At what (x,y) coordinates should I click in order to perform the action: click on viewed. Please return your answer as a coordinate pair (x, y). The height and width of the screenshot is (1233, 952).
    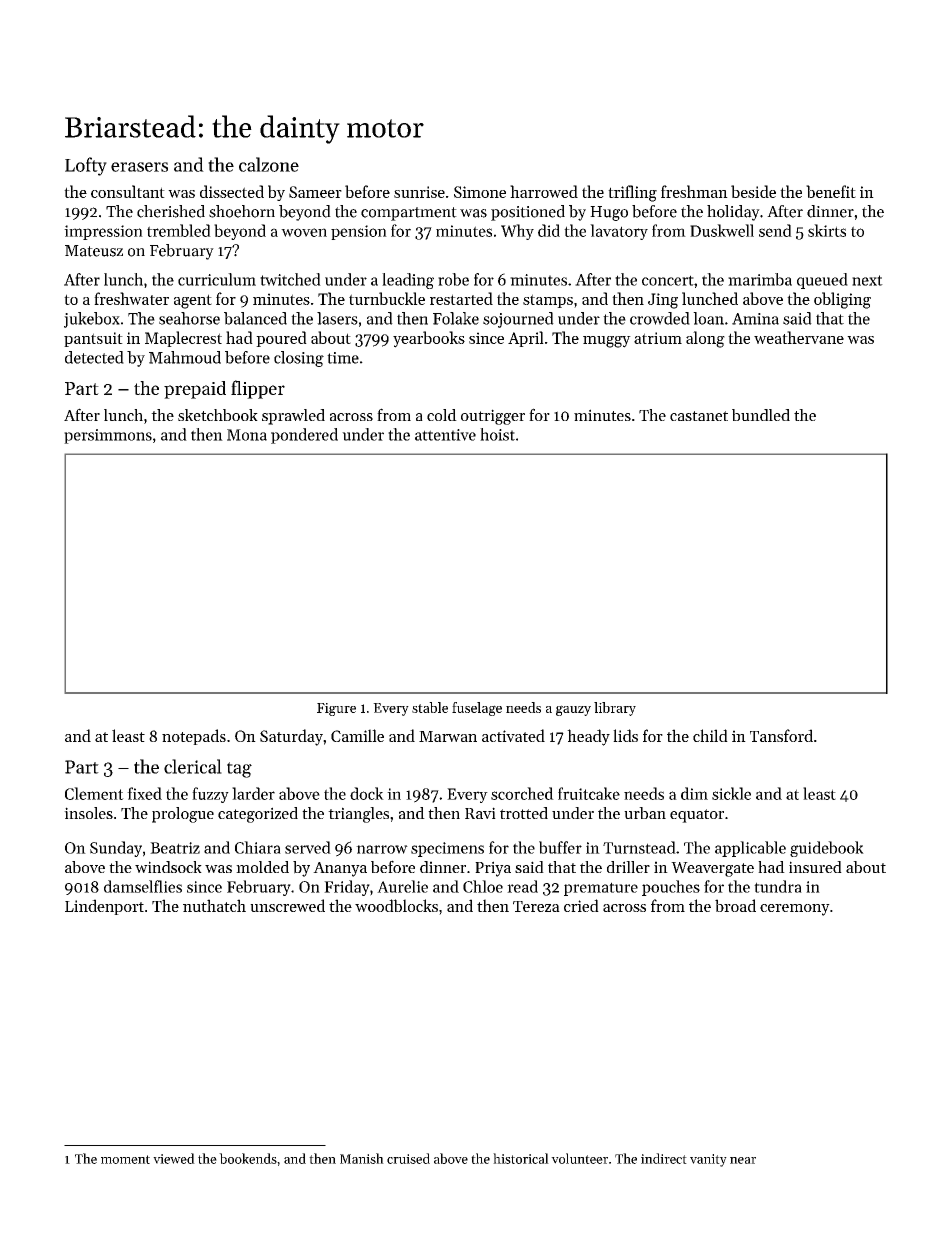
    Looking at the image, I should click on (174, 1158).
